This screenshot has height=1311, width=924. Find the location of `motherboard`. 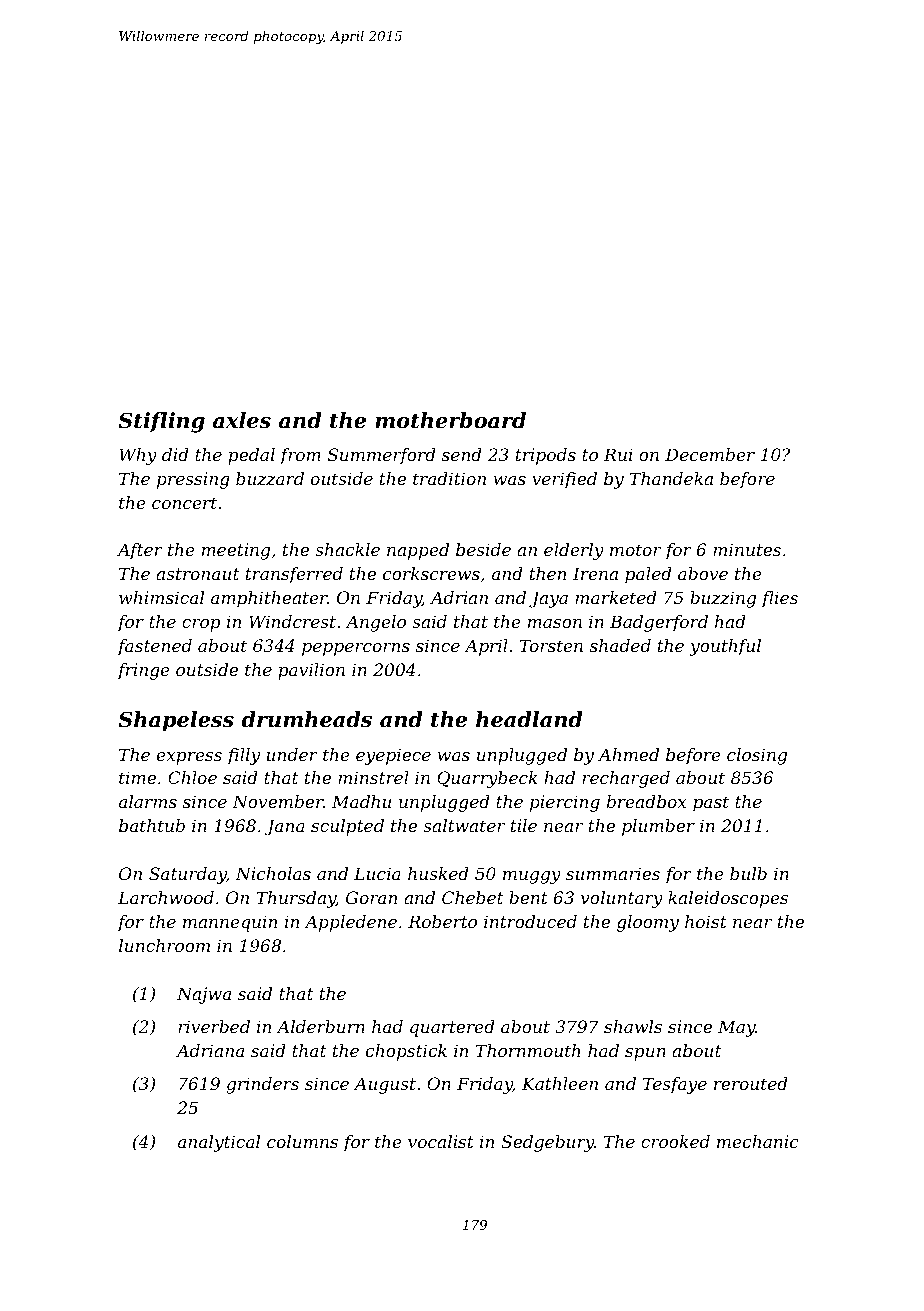

motherboard is located at coordinates (450, 420).
